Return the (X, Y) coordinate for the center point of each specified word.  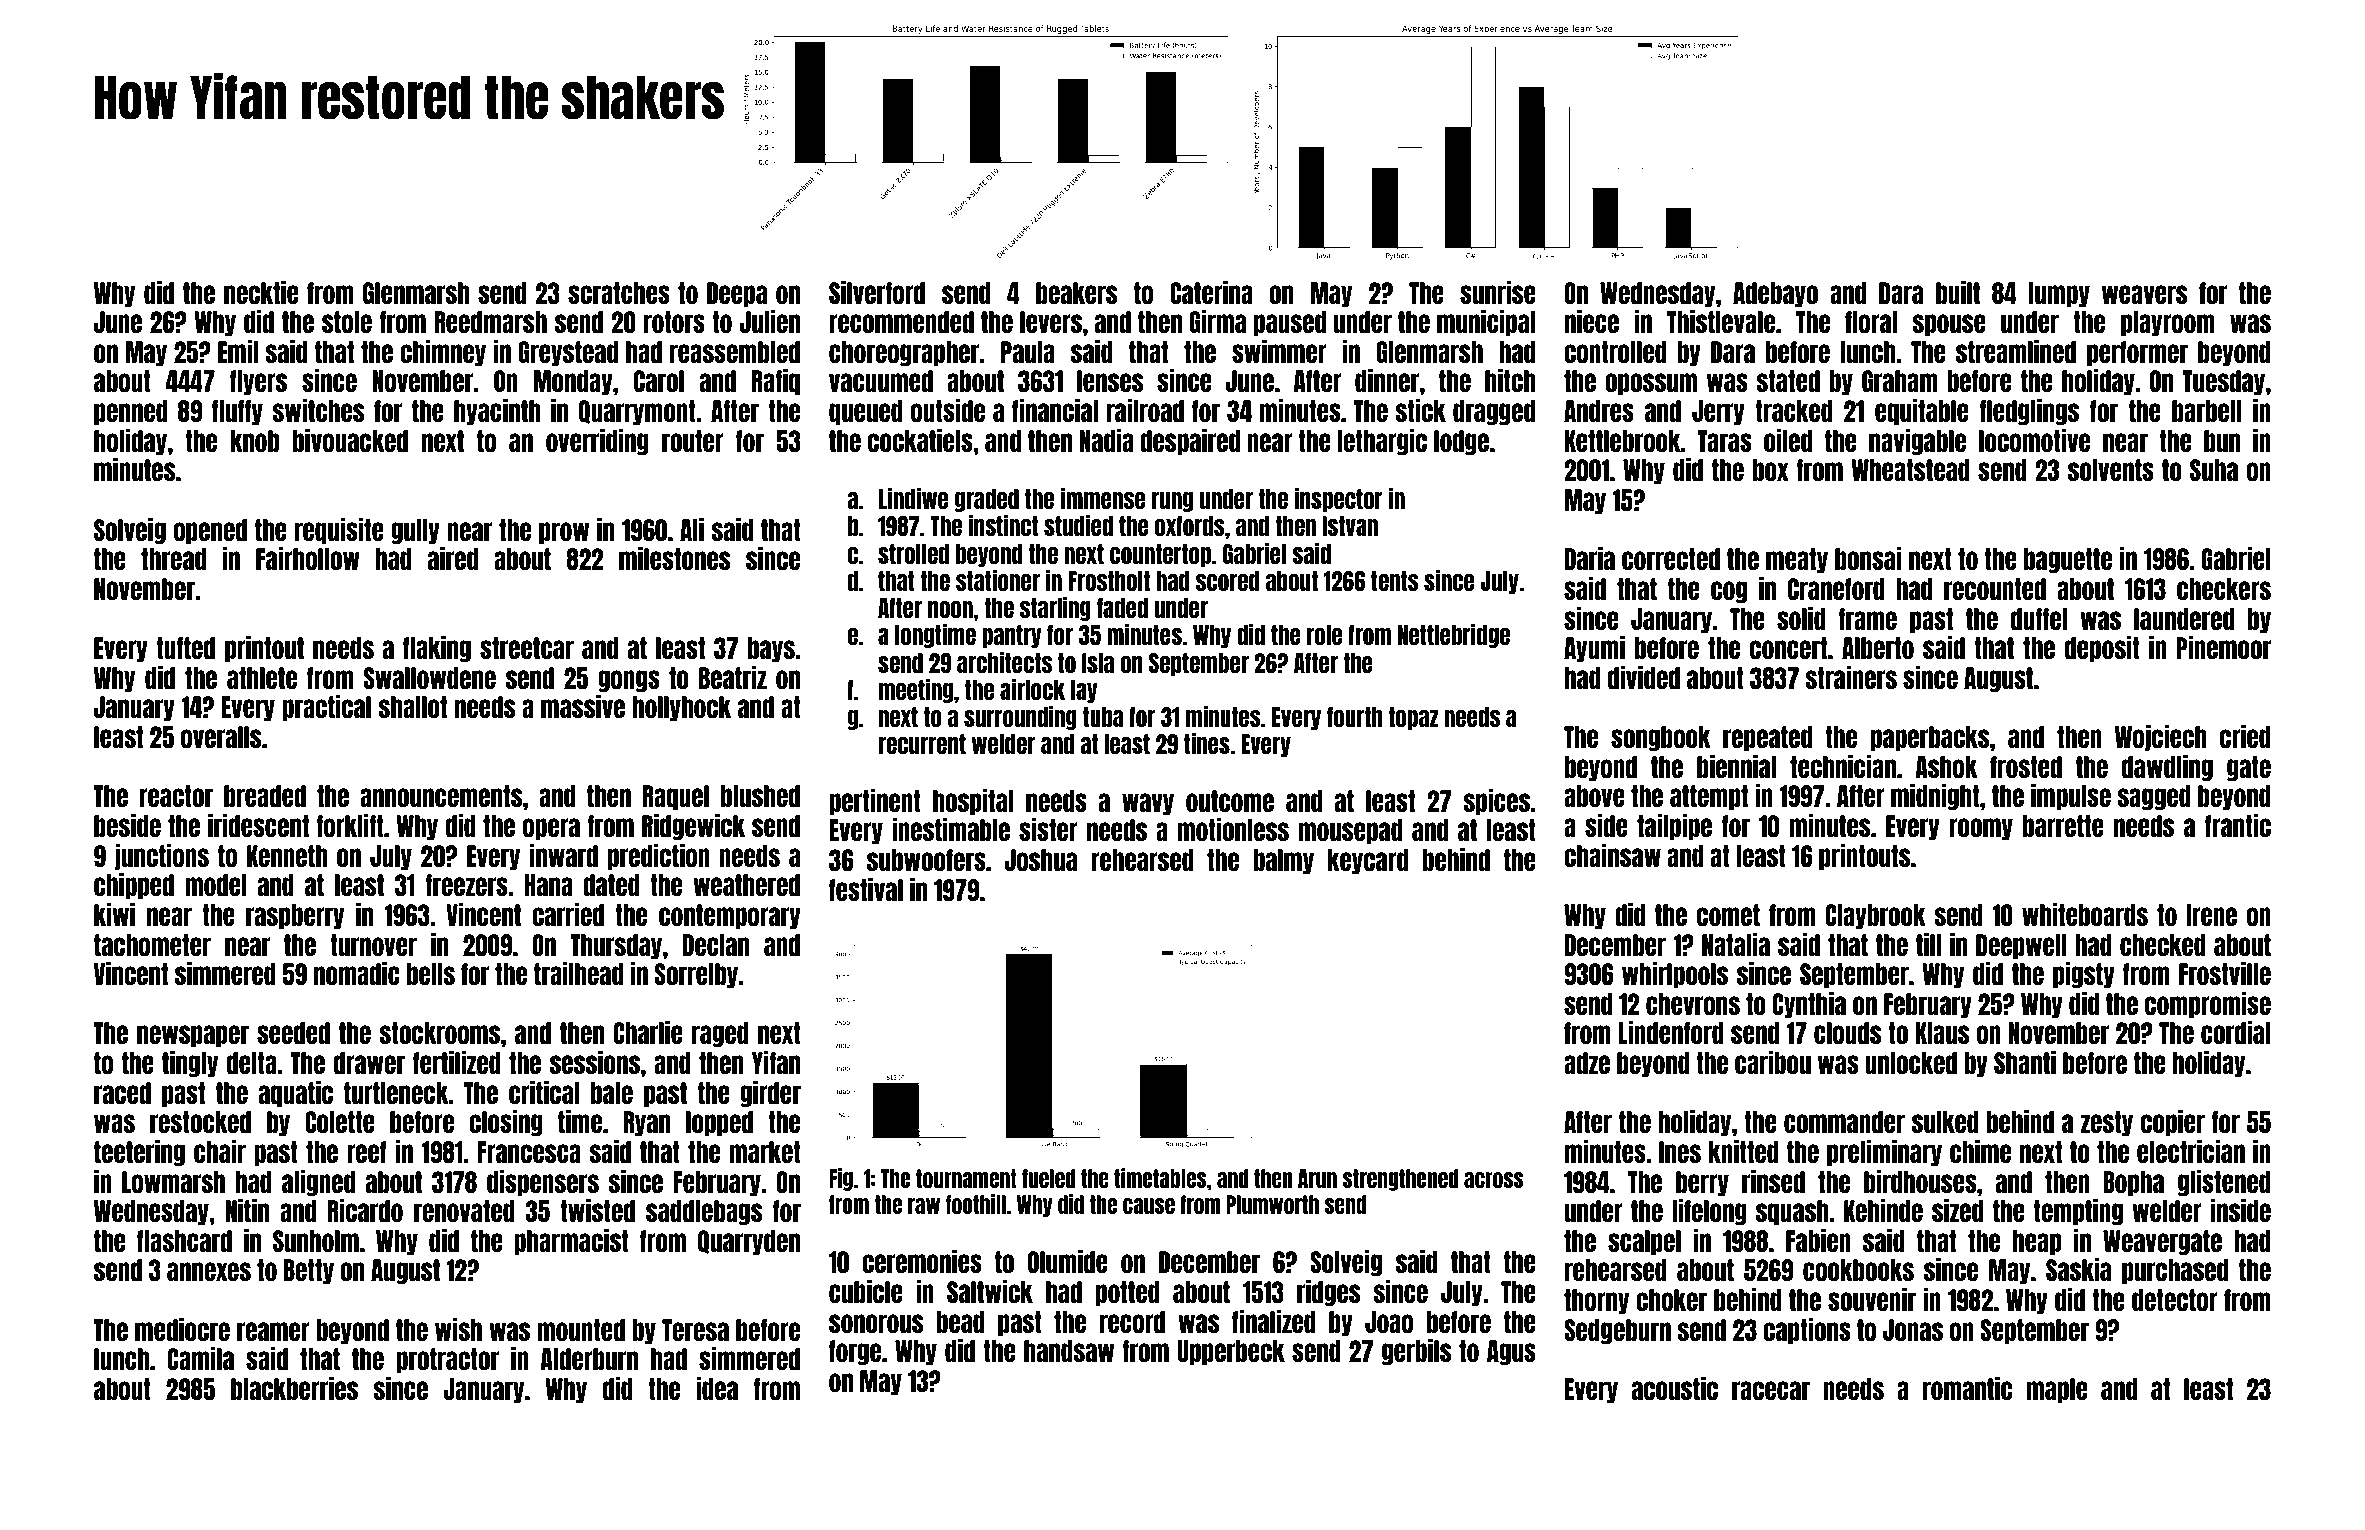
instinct (1003, 525)
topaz (1413, 718)
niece (1592, 321)
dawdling (2167, 768)
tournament (966, 1178)
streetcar (527, 648)
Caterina (1211, 292)
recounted (1995, 589)
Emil (238, 351)
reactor (176, 796)
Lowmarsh (173, 1182)
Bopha (2133, 1183)
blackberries (294, 1388)
